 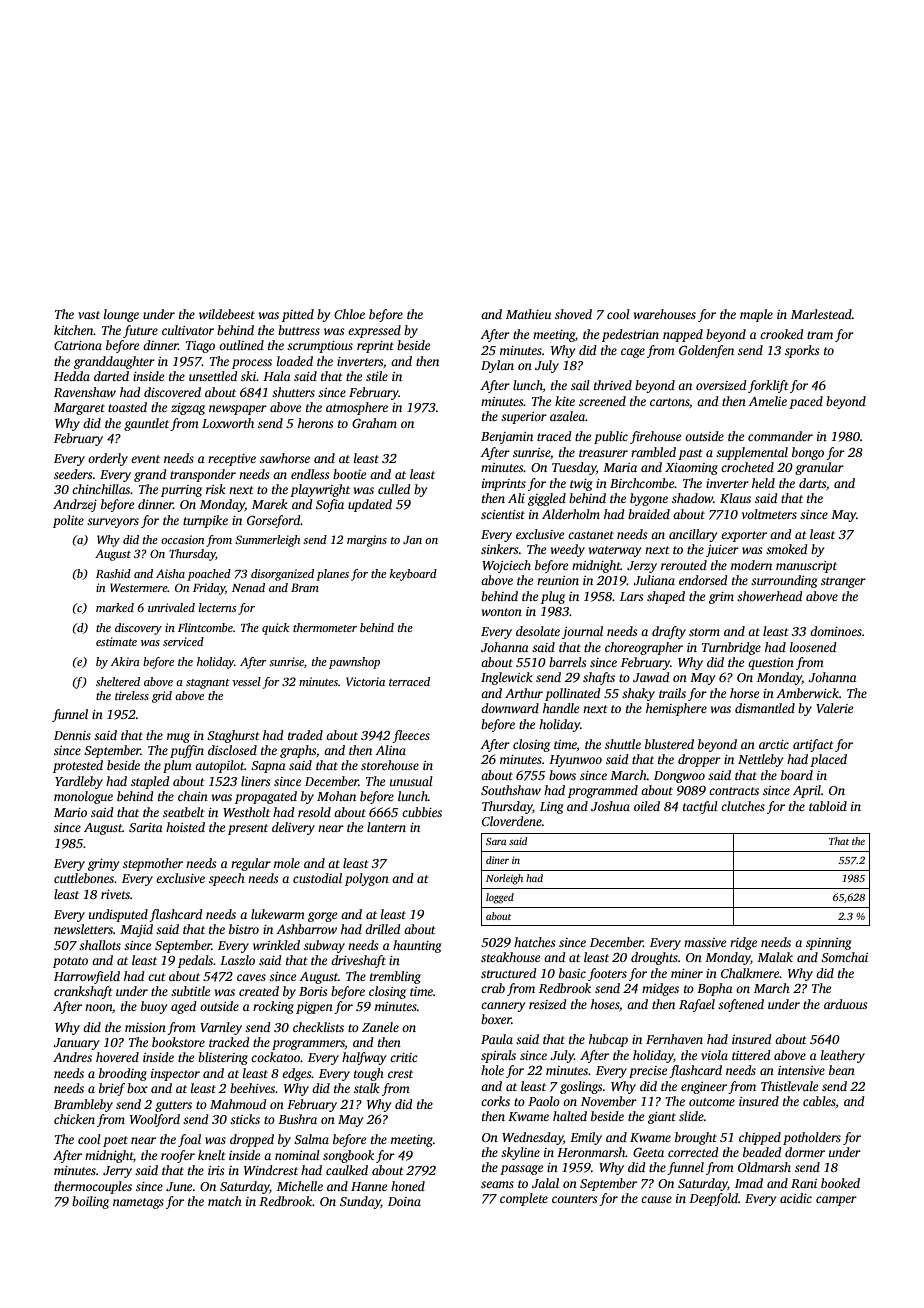 I want to click on Cloverdene, so click(x=512, y=821).
